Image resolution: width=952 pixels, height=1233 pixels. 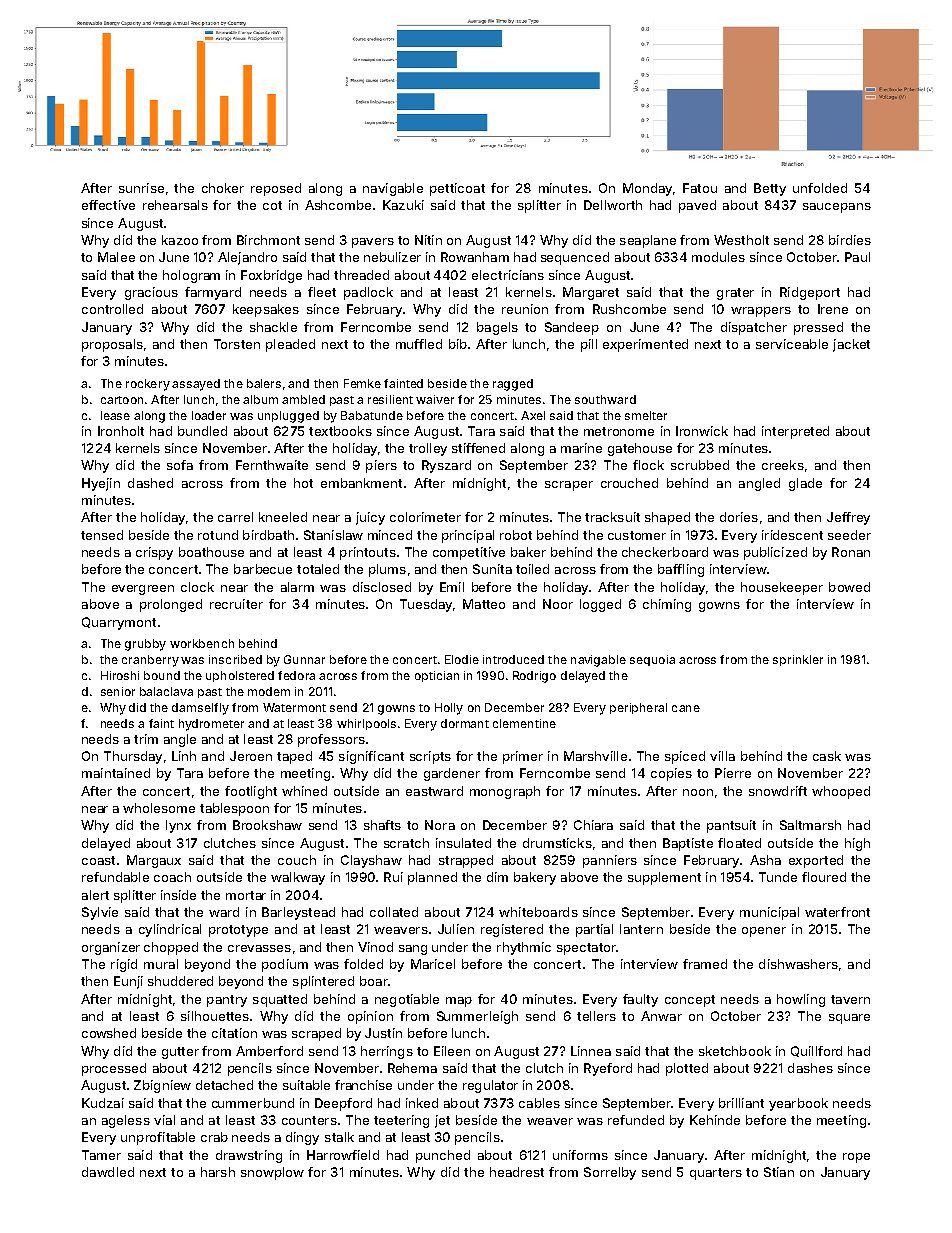 I want to click on disclosed, so click(x=382, y=587).
